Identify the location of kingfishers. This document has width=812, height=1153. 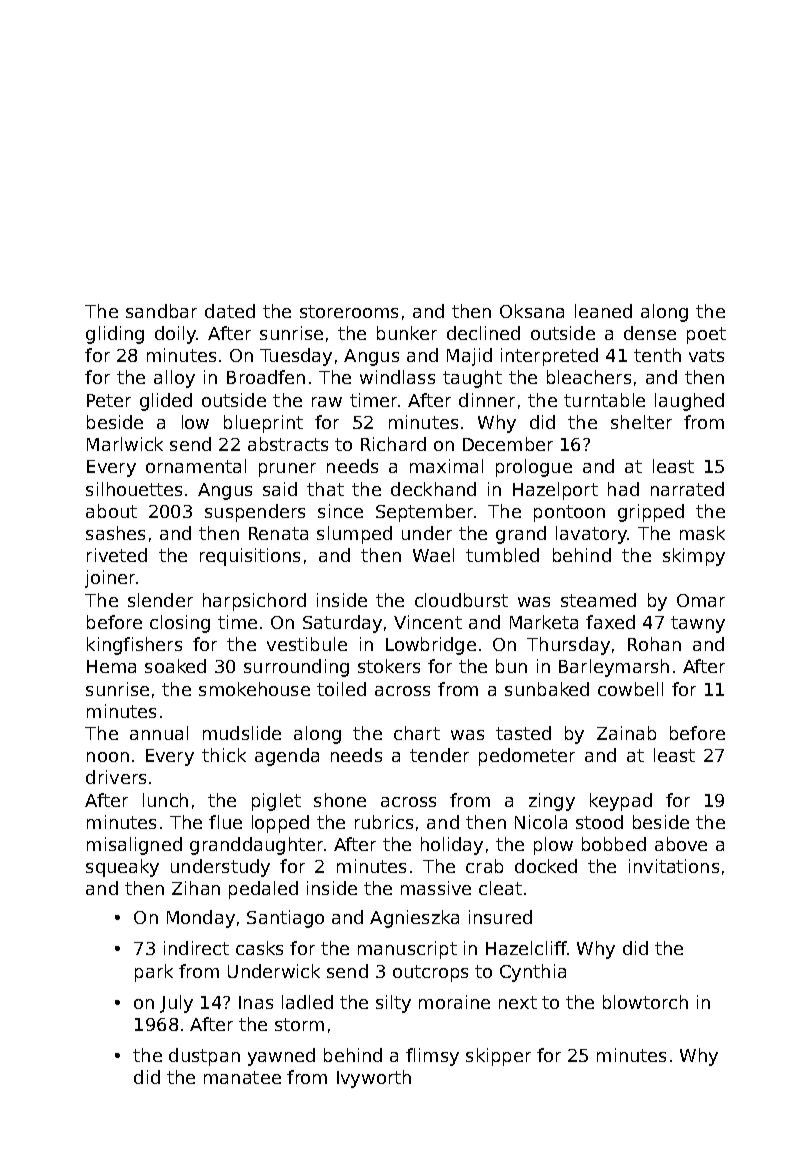
(134, 646).
